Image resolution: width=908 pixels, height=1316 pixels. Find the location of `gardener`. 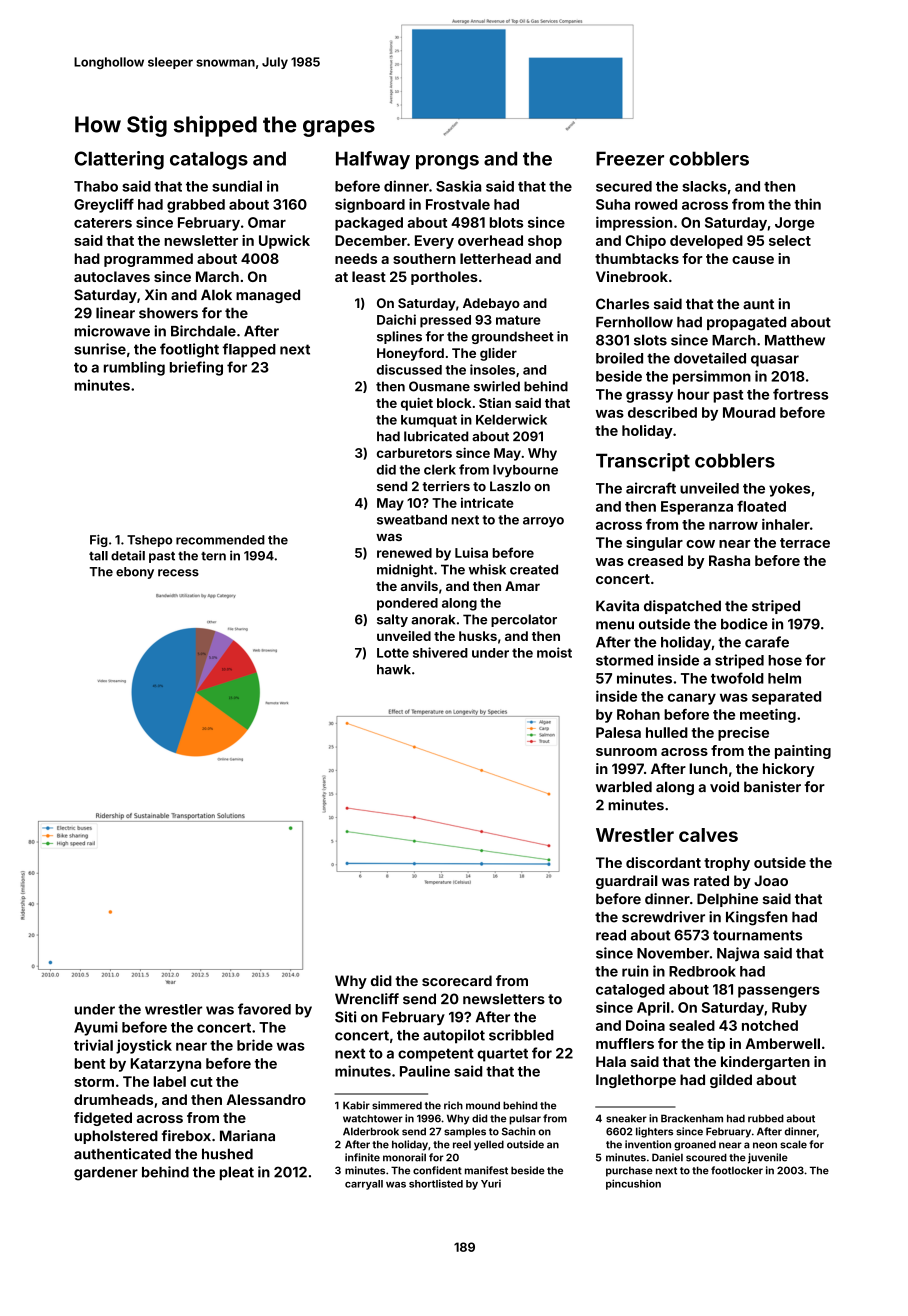

gardener is located at coordinates (106, 1174).
